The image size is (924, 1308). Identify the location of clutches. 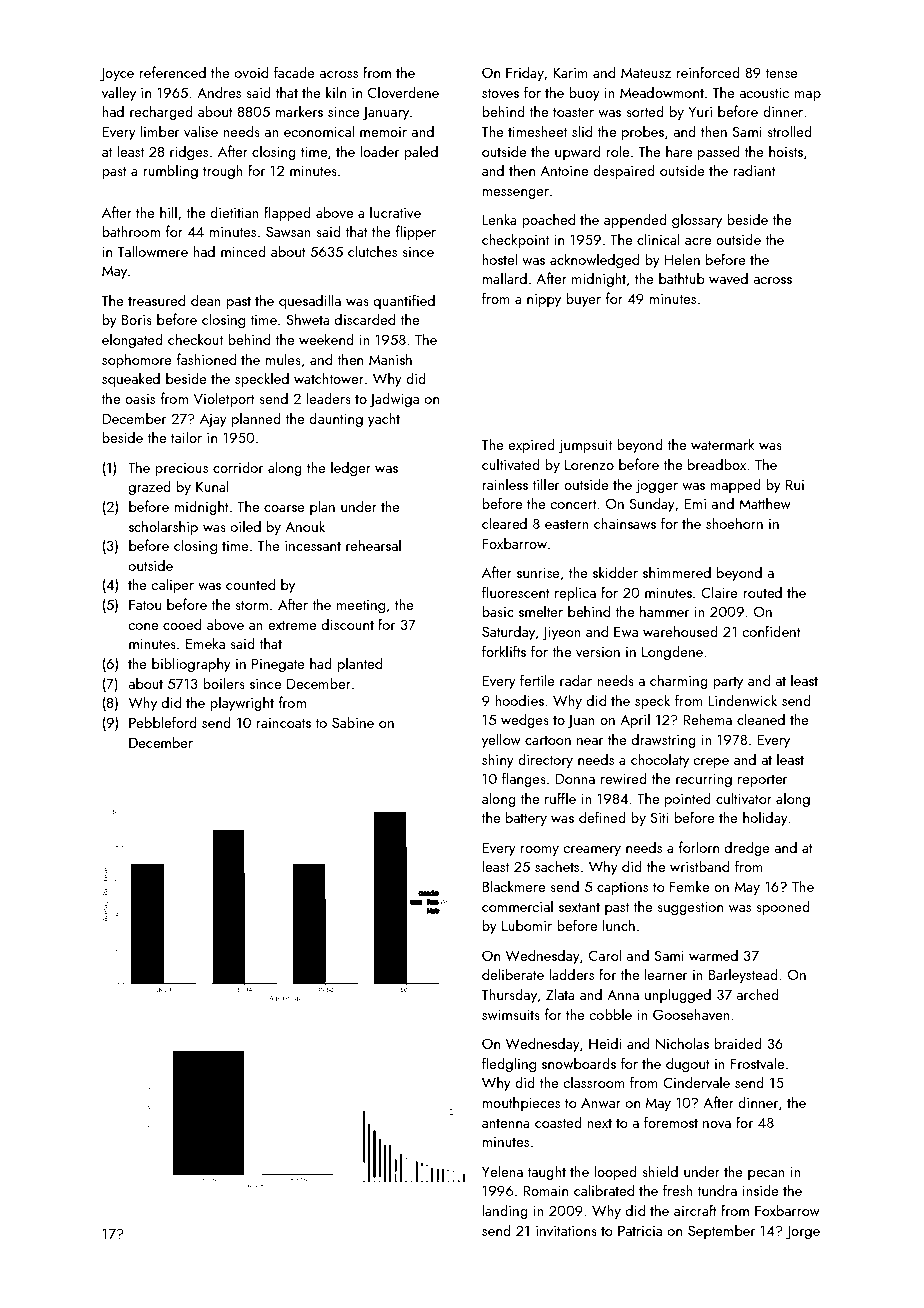
(372, 251).
